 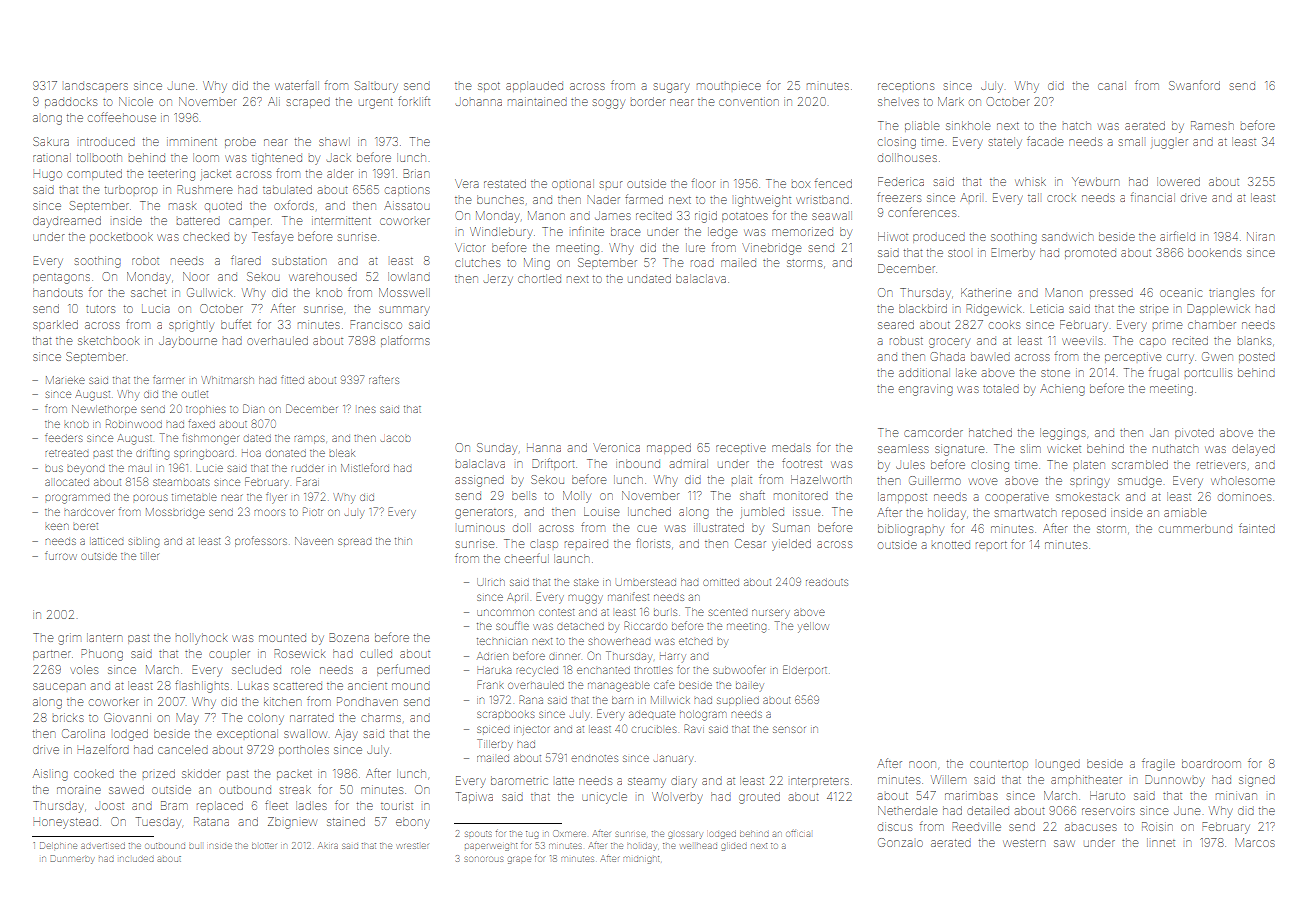 What do you see at coordinates (307, 468) in the screenshot?
I see `rudder` at bounding box center [307, 468].
